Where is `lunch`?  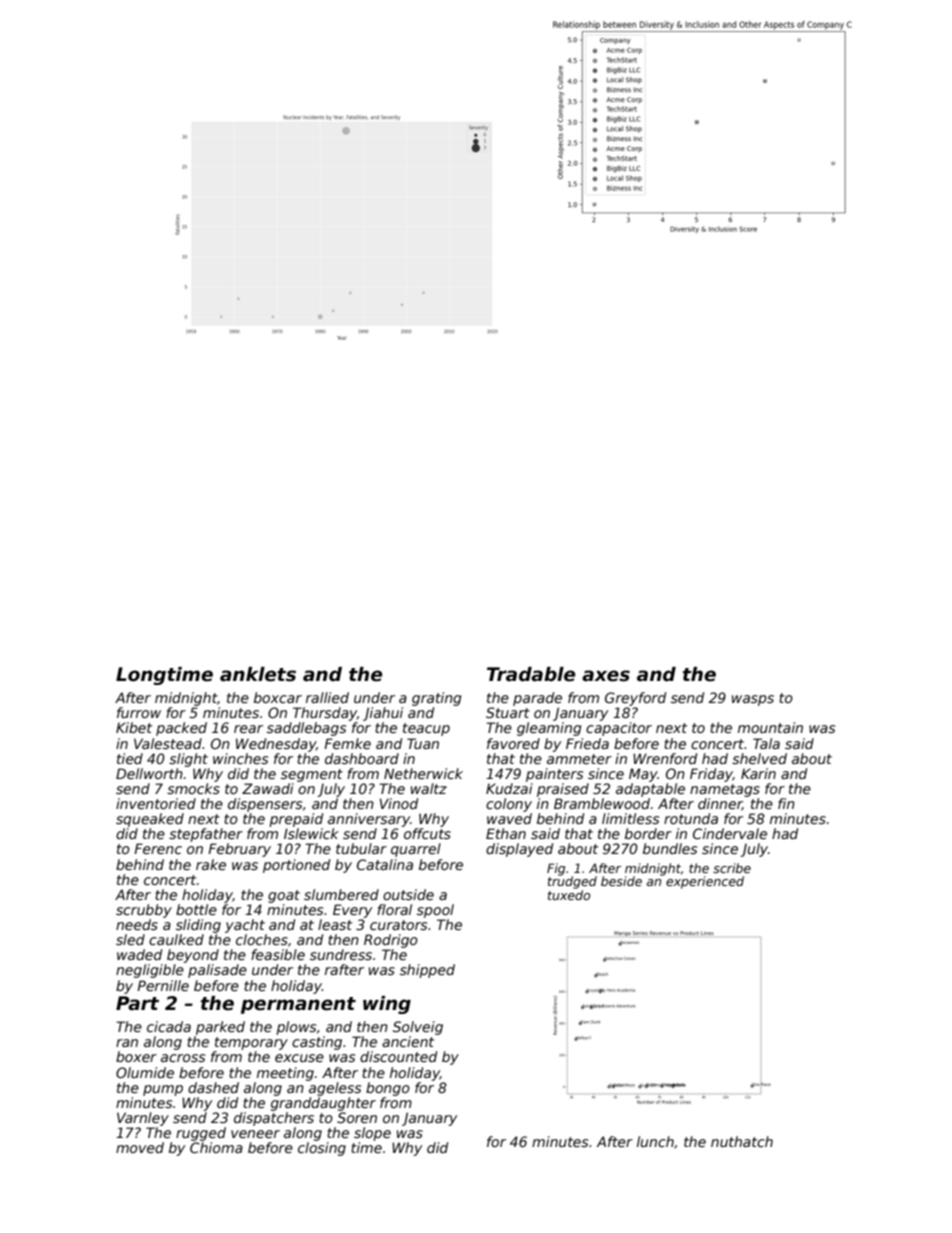 lunch is located at coordinates (655, 1141).
